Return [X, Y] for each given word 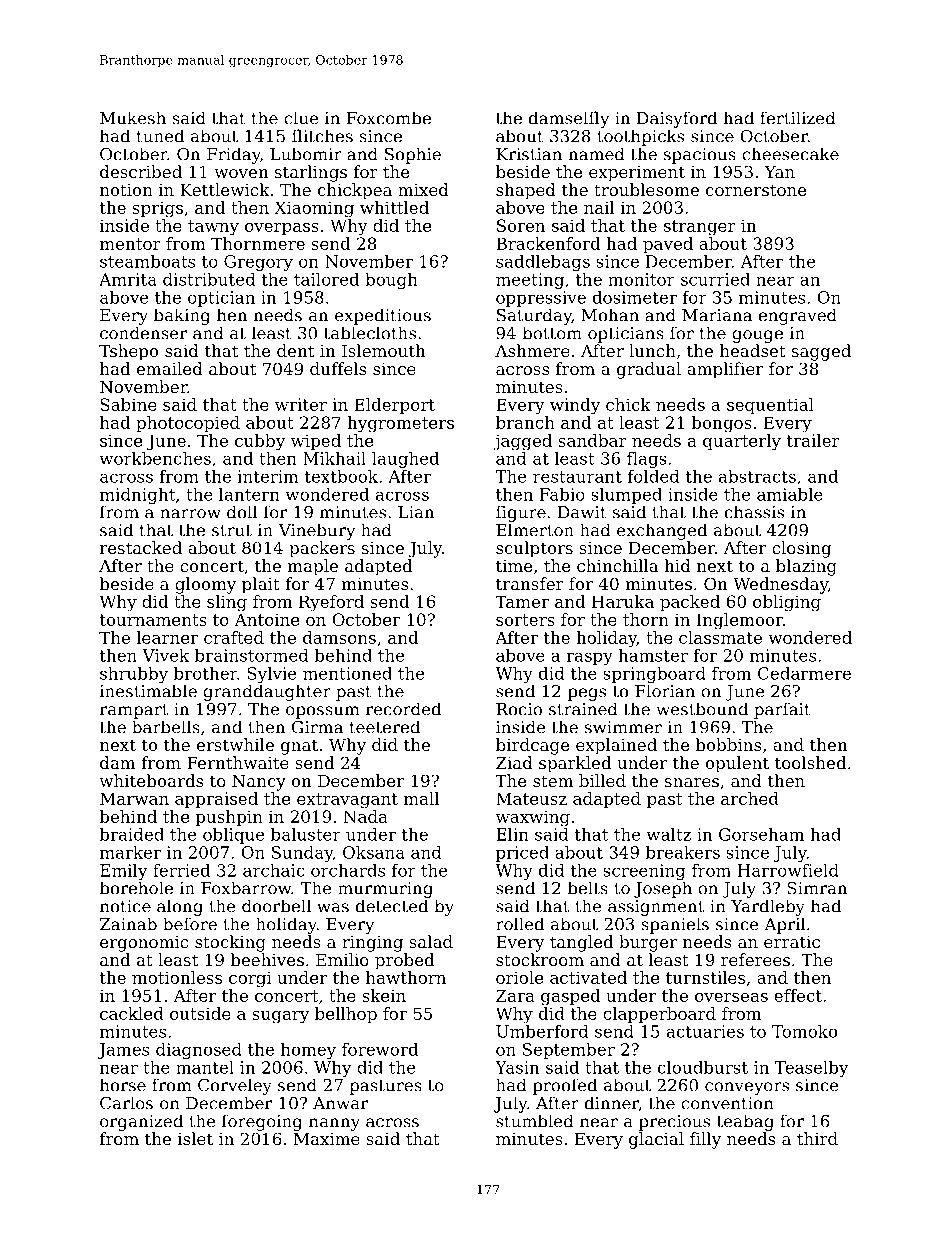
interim [267, 476]
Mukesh [133, 118]
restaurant [577, 477]
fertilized [798, 118]
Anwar [340, 1103]
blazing [806, 567]
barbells [166, 727]
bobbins [728, 744]
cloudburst [703, 1067]
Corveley [235, 1086]
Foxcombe [388, 118]
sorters [525, 620]
